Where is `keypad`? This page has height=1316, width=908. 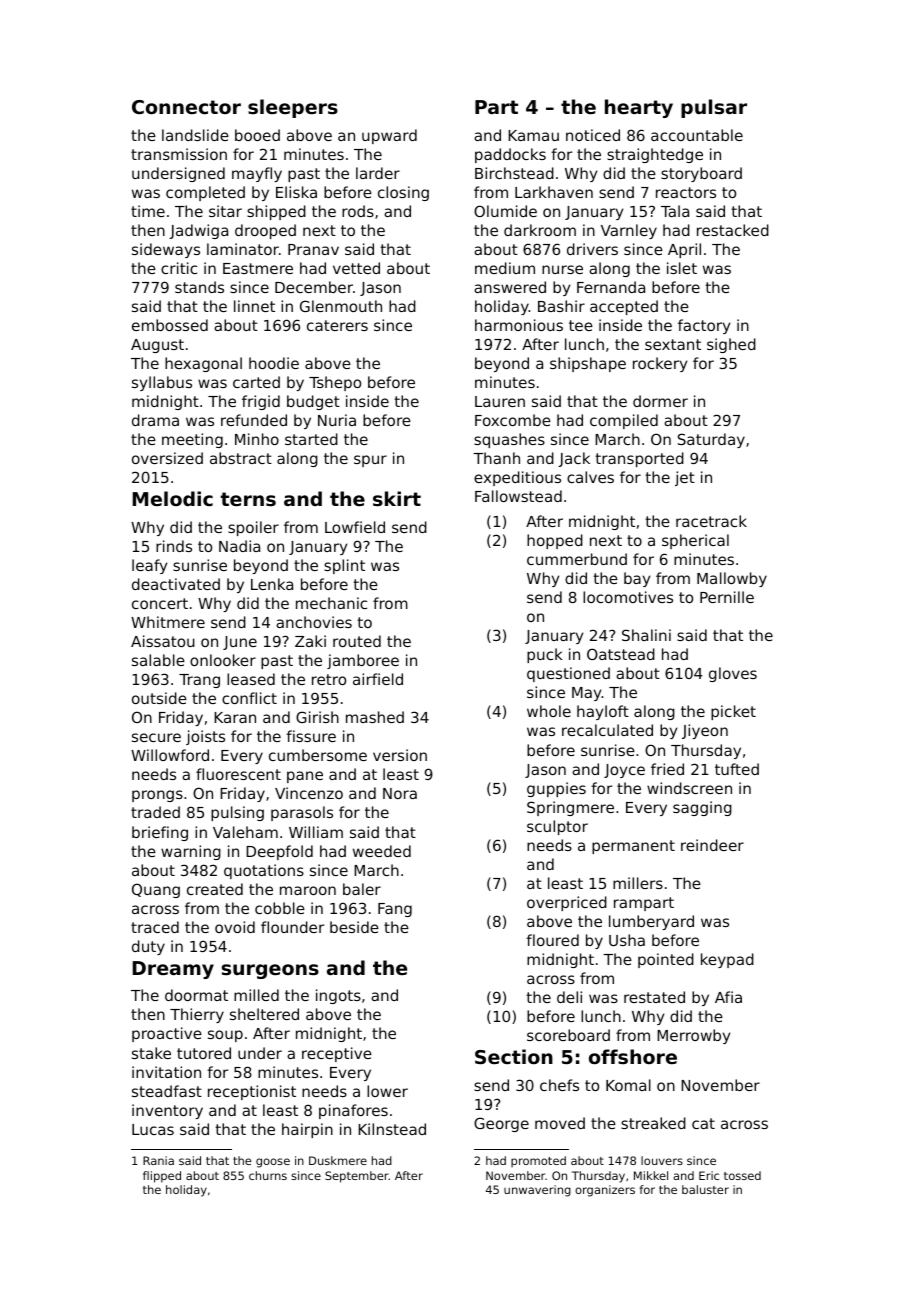
keypad is located at coordinates (727, 960).
